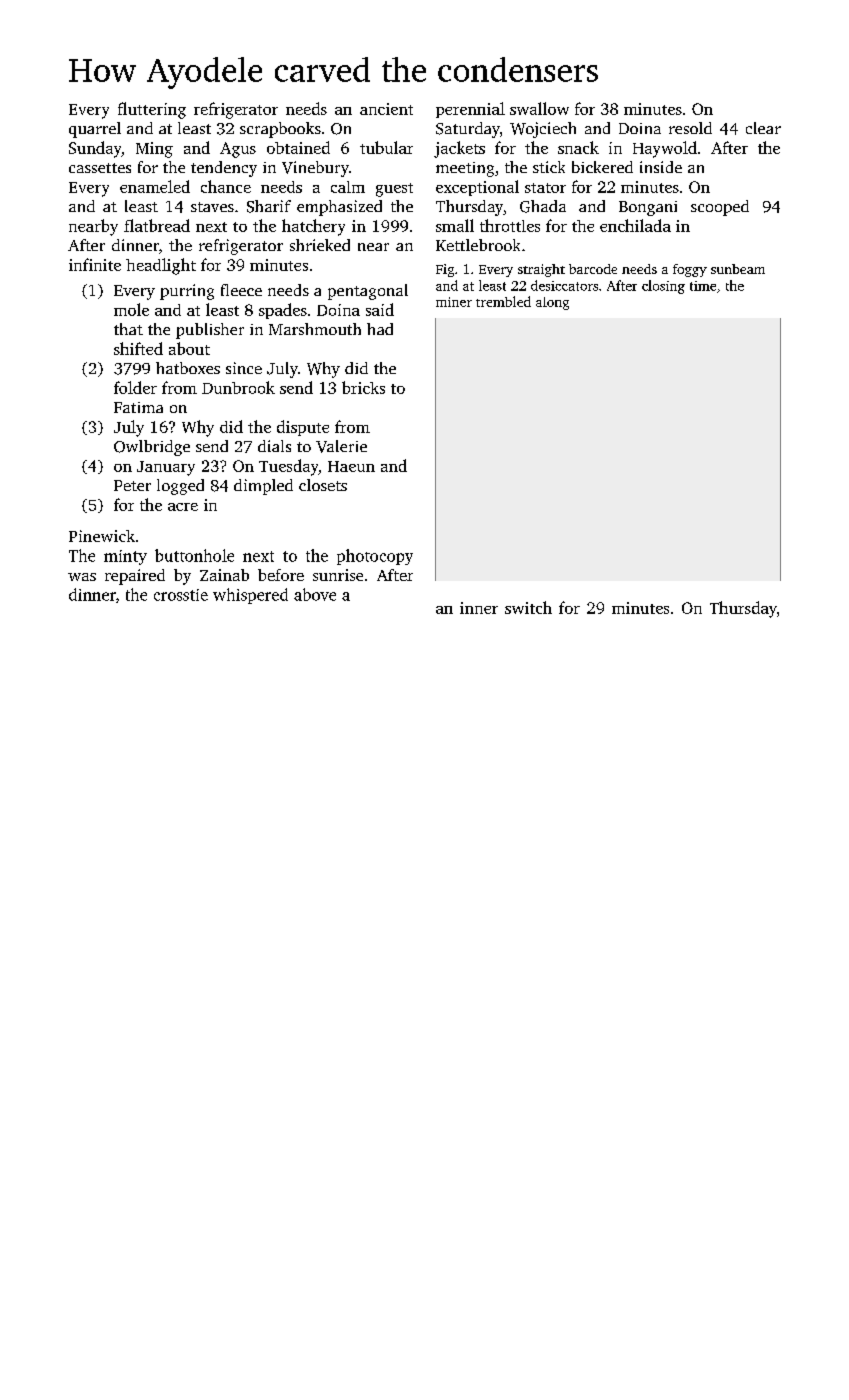  What do you see at coordinates (152, 448) in the screenshot?
I see `Owlbridge` at bounding box center [152, 448].
